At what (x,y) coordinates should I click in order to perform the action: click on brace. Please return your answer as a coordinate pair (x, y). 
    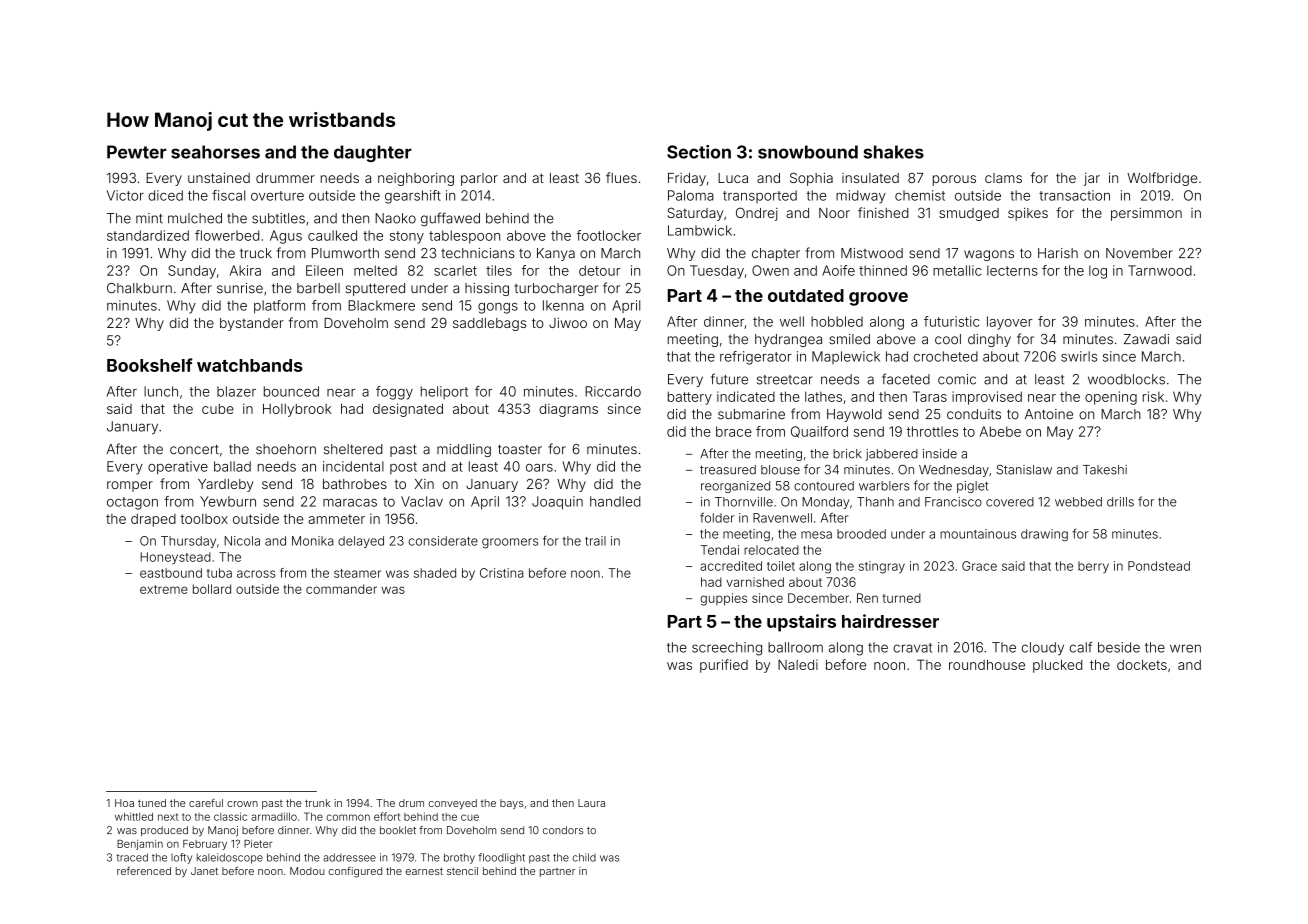
    Looking at the image, I should click on (734, 431).
